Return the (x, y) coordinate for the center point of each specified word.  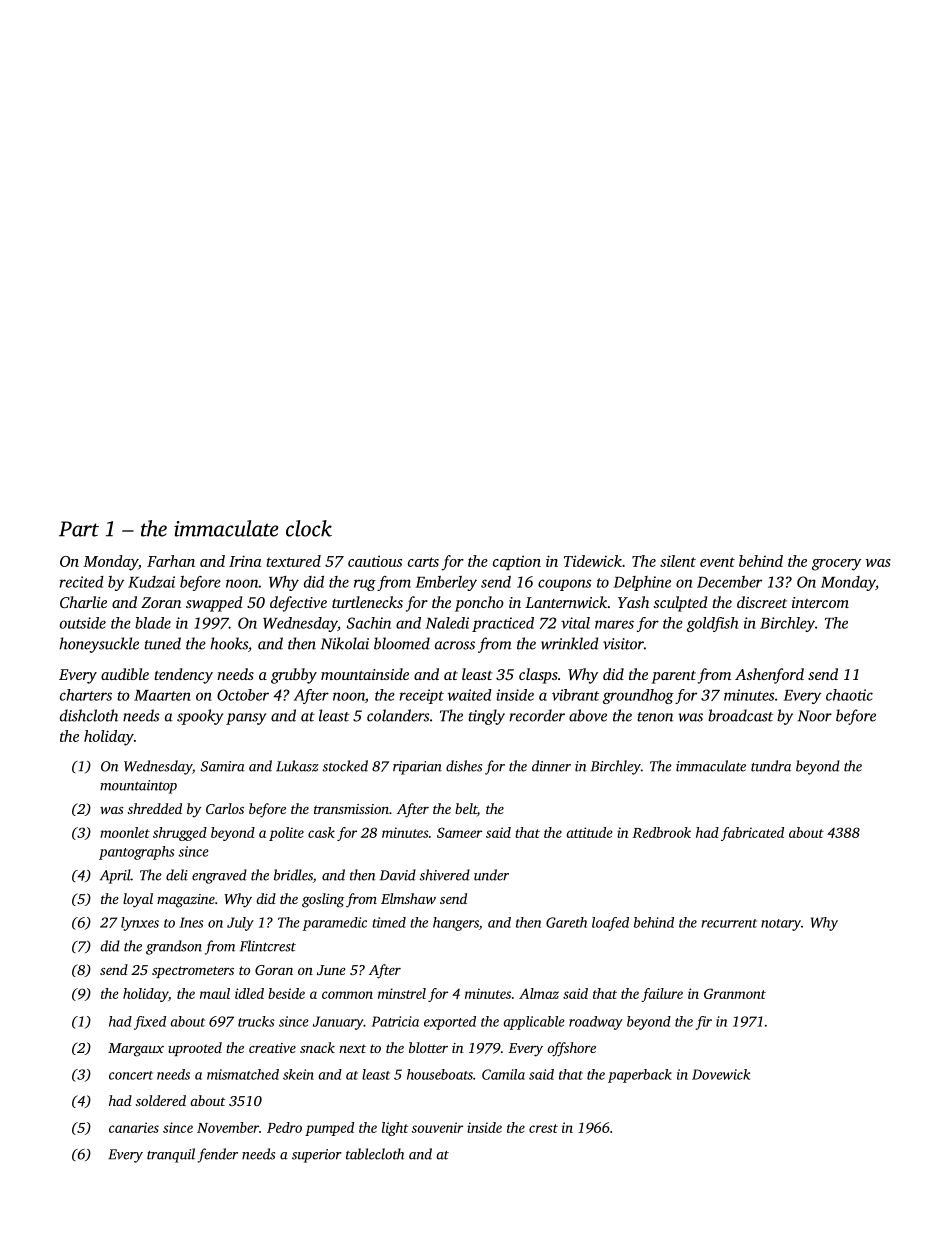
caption (517, 563)
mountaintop (138, 787)
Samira (223, 766)
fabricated (752, 834)
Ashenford (769, 676)
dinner (551, 766)
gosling (323, 900)
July (240, 924)
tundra (771, 766)
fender (218, 1155)
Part (79, 529)
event (717, 562)
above (588, 715)
